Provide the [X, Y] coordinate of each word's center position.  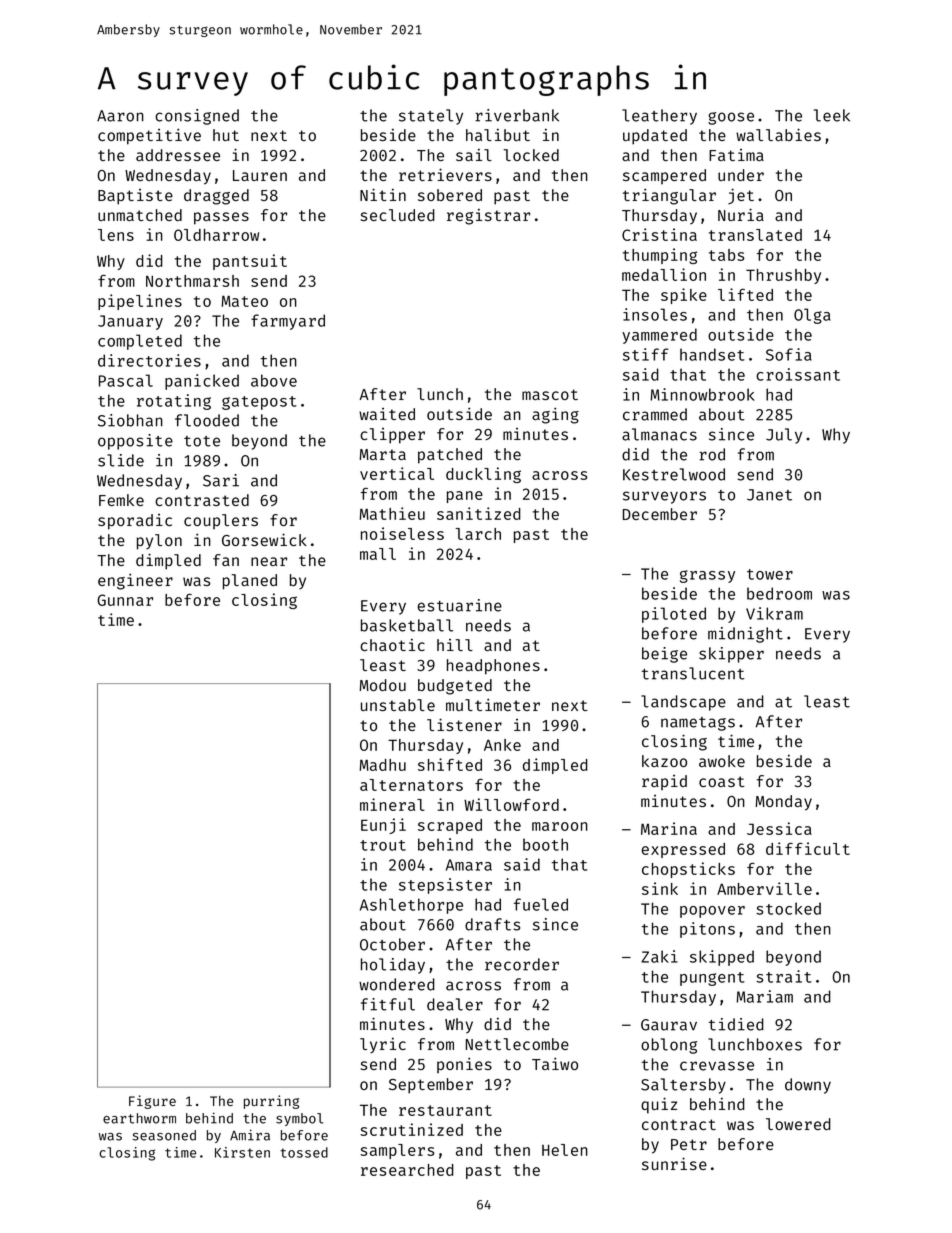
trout [383, 845]
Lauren [260, 175]
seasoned [164, 1135]
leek [832, 115]
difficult [808, 848]
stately [431, 117]
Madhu [383, 765]
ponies [464, 1065]
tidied [736, 1024]
